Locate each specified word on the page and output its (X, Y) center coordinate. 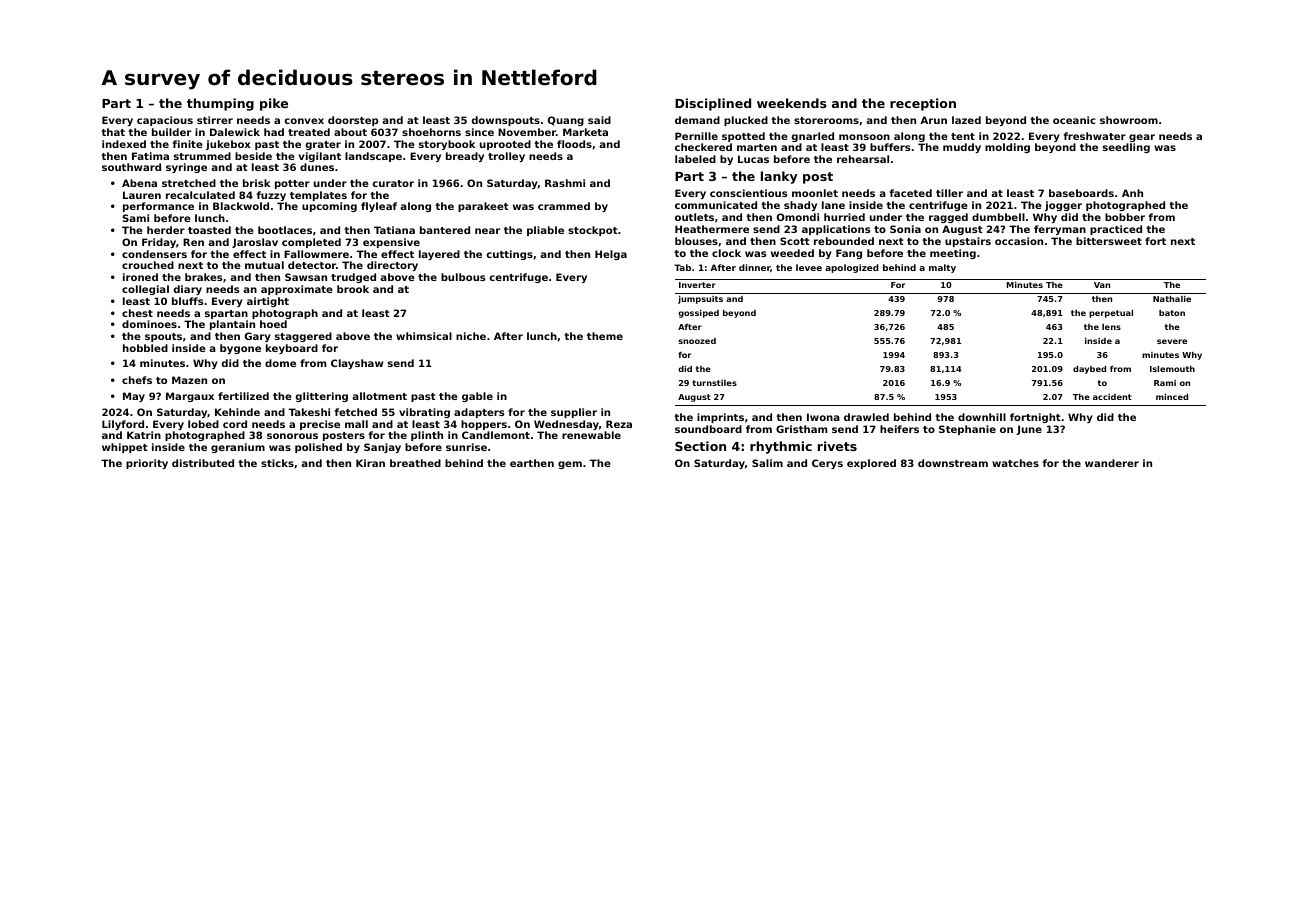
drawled (866, 417)
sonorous (292, 436)
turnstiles (714, 383)
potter (292, 184)
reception (923, 104)
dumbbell (998, 217)
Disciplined (713, 104)
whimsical (424, 336)
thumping (220, 104)
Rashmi (565, 183)
